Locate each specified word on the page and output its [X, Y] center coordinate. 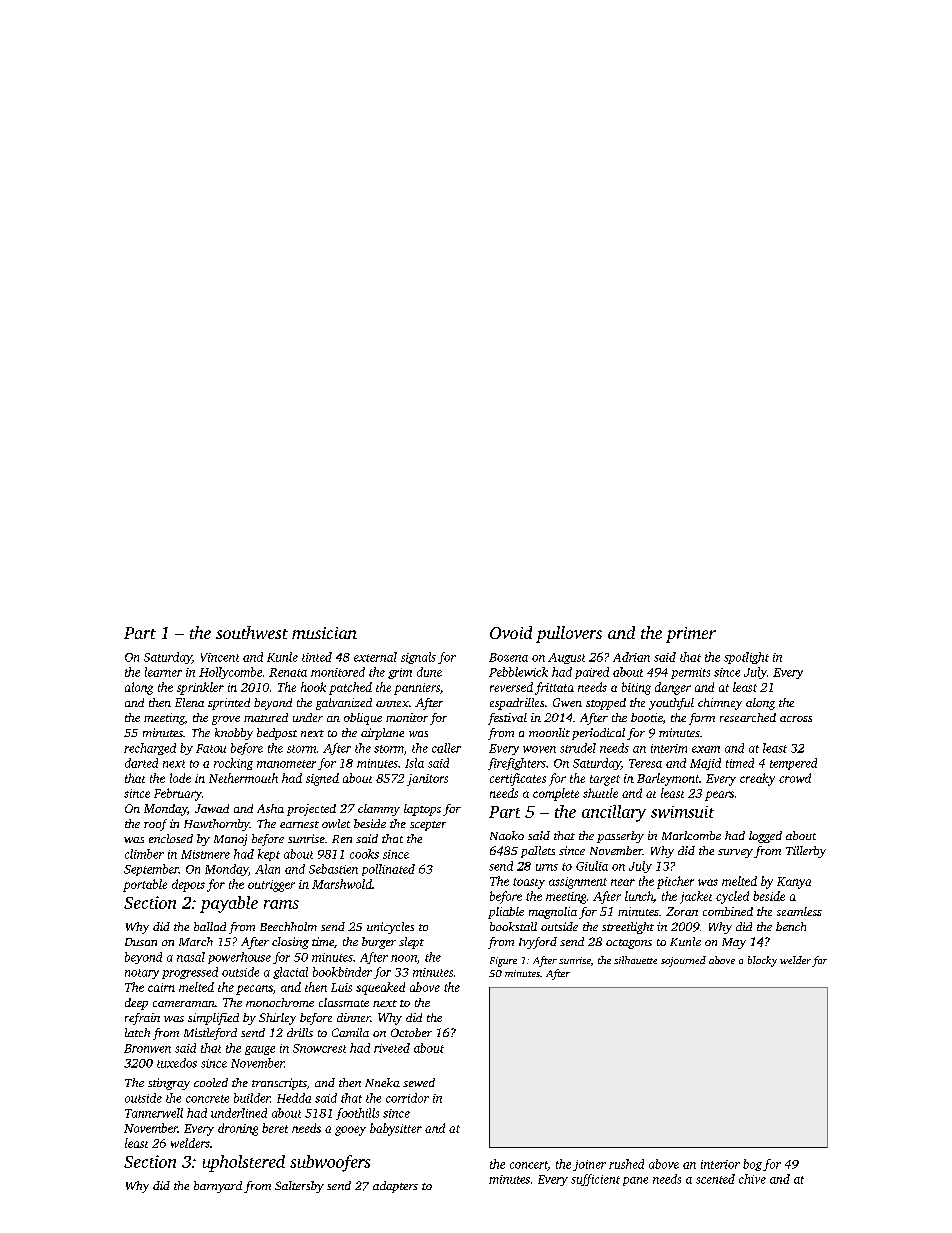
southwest [252, 632]
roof [155, 825]
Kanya [794, 883]
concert [529, 1166]
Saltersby [299, 1187]
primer [691, 635]
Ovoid [511, 632]
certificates [518, 779]
